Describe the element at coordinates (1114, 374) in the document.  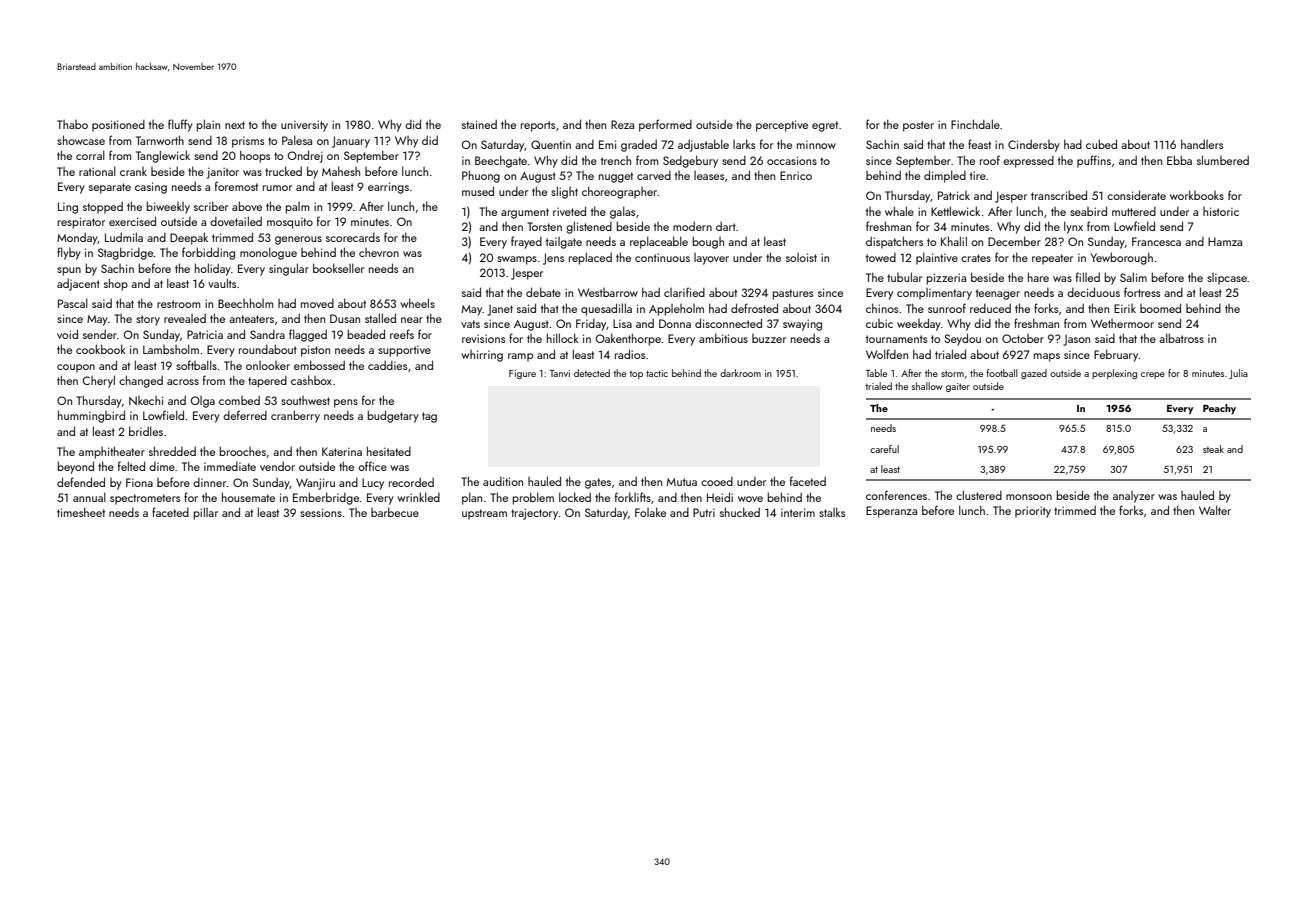
I see `perplexing` at that location.
